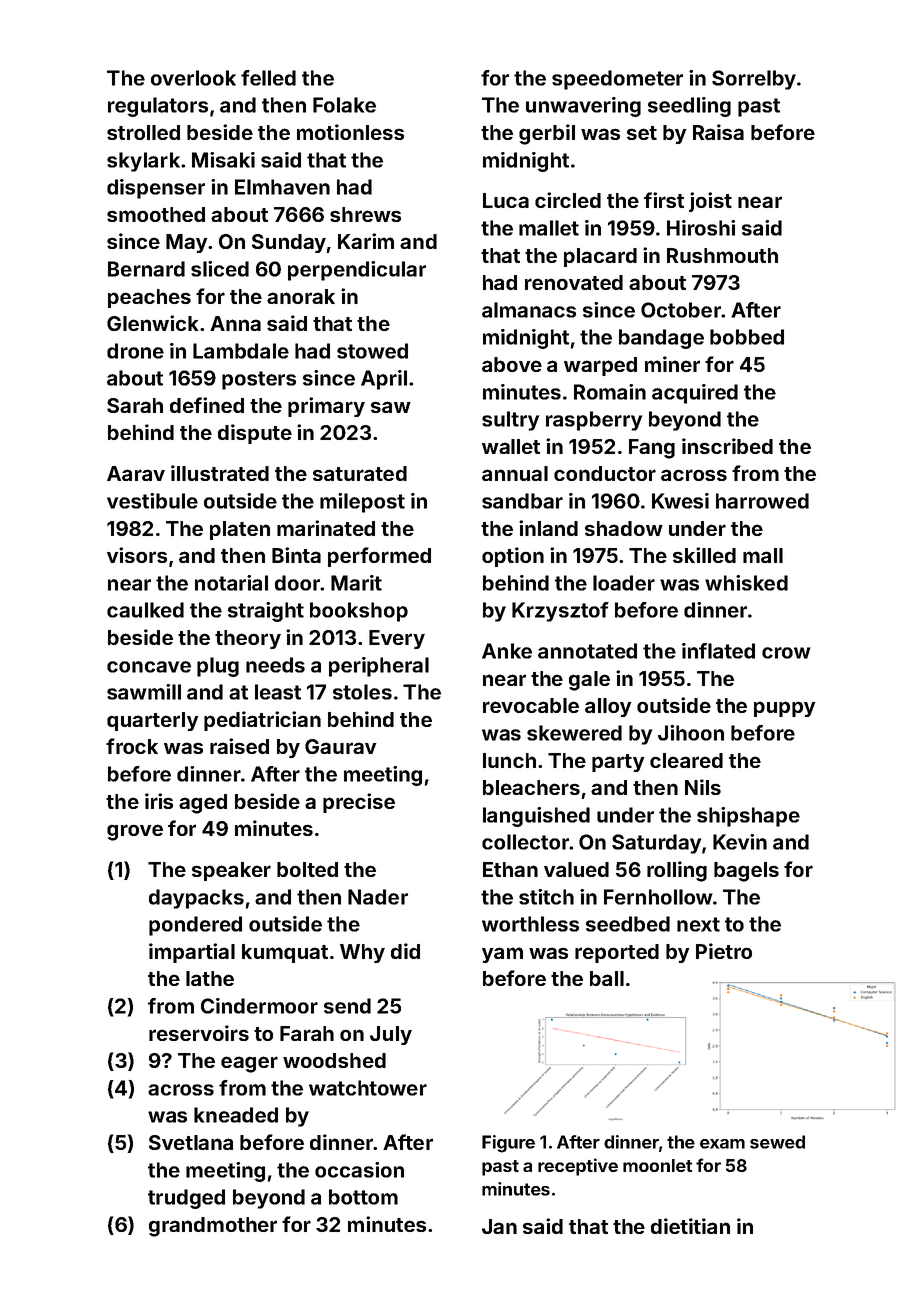 The image size is (924, 1311). What do you see at coordinates (213, 1227) in the page?
I see `grandmother` at bounding box center [213, 1227].
